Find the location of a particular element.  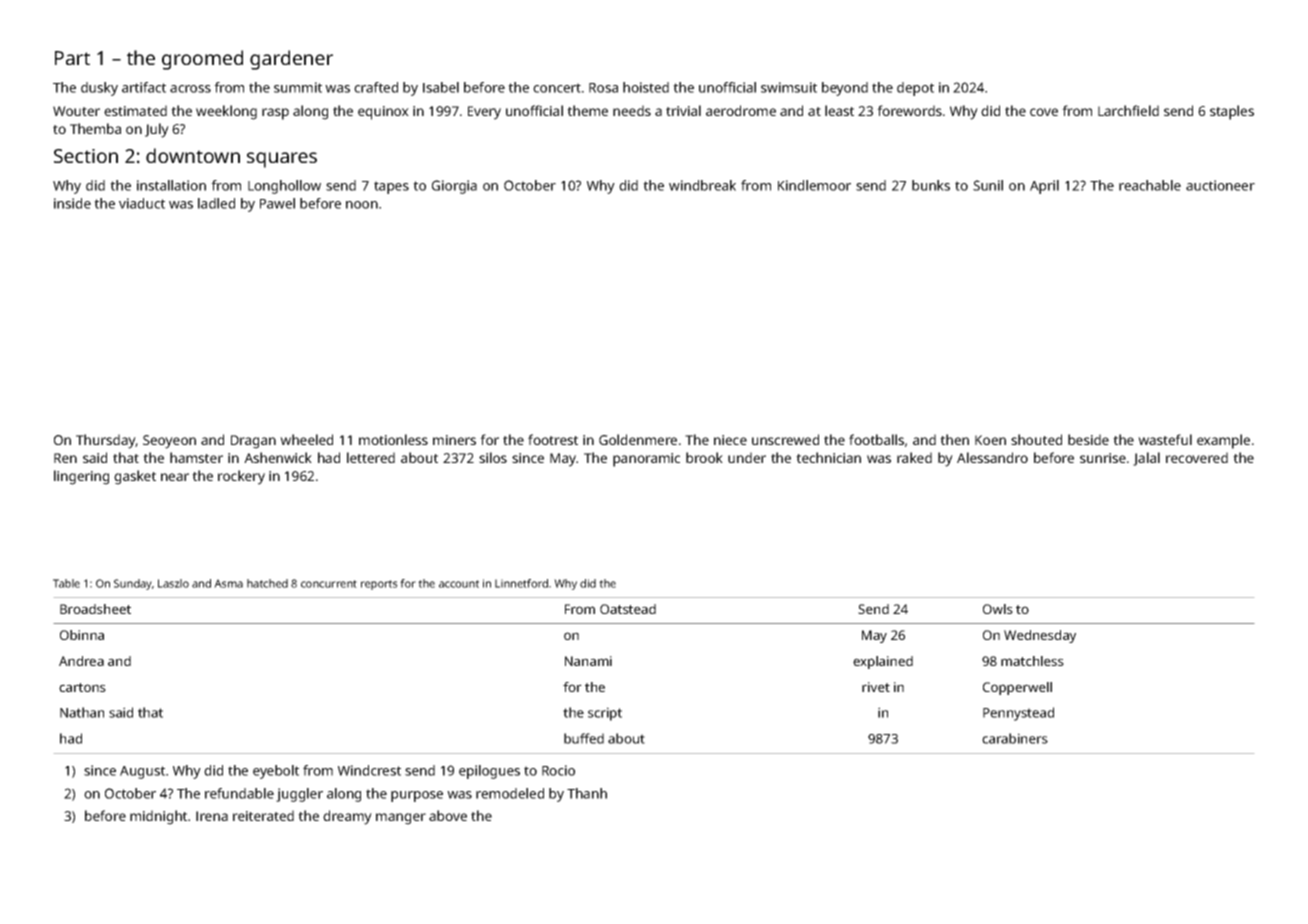

depot is located at coordinates (915, 89).
